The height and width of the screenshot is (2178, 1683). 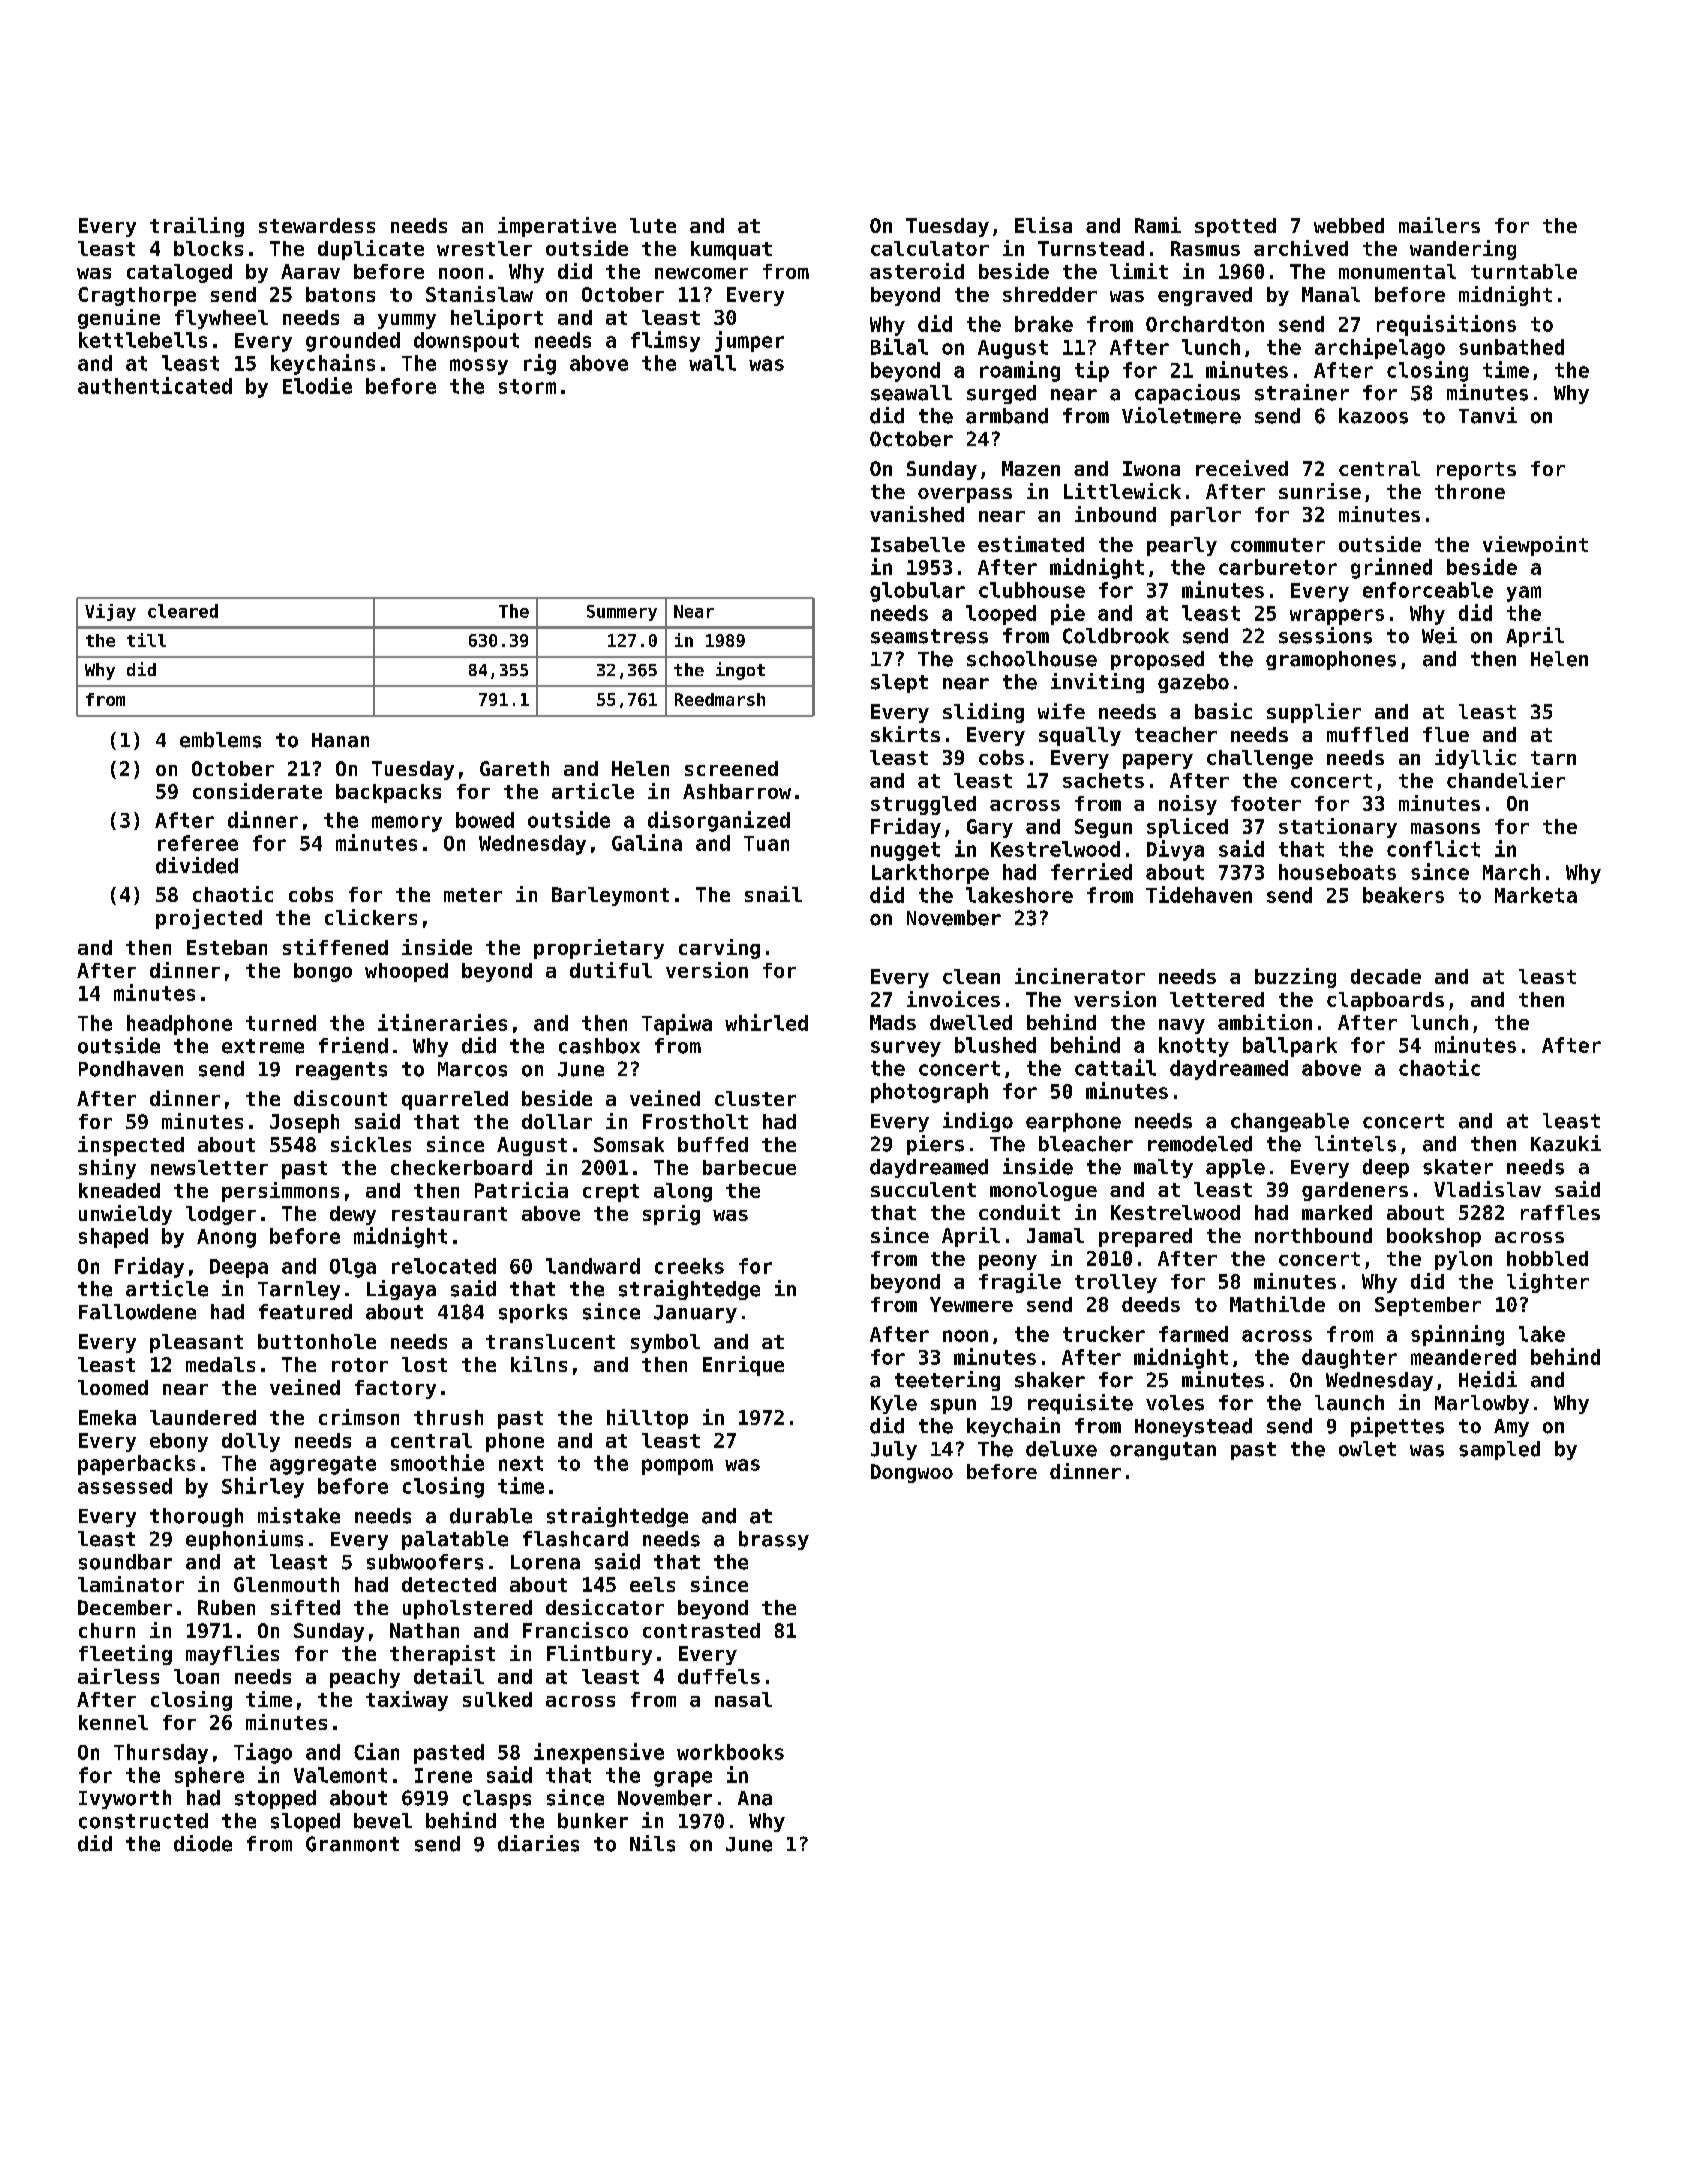 I want to click on requisitions, so click(x=1446, y=325).
